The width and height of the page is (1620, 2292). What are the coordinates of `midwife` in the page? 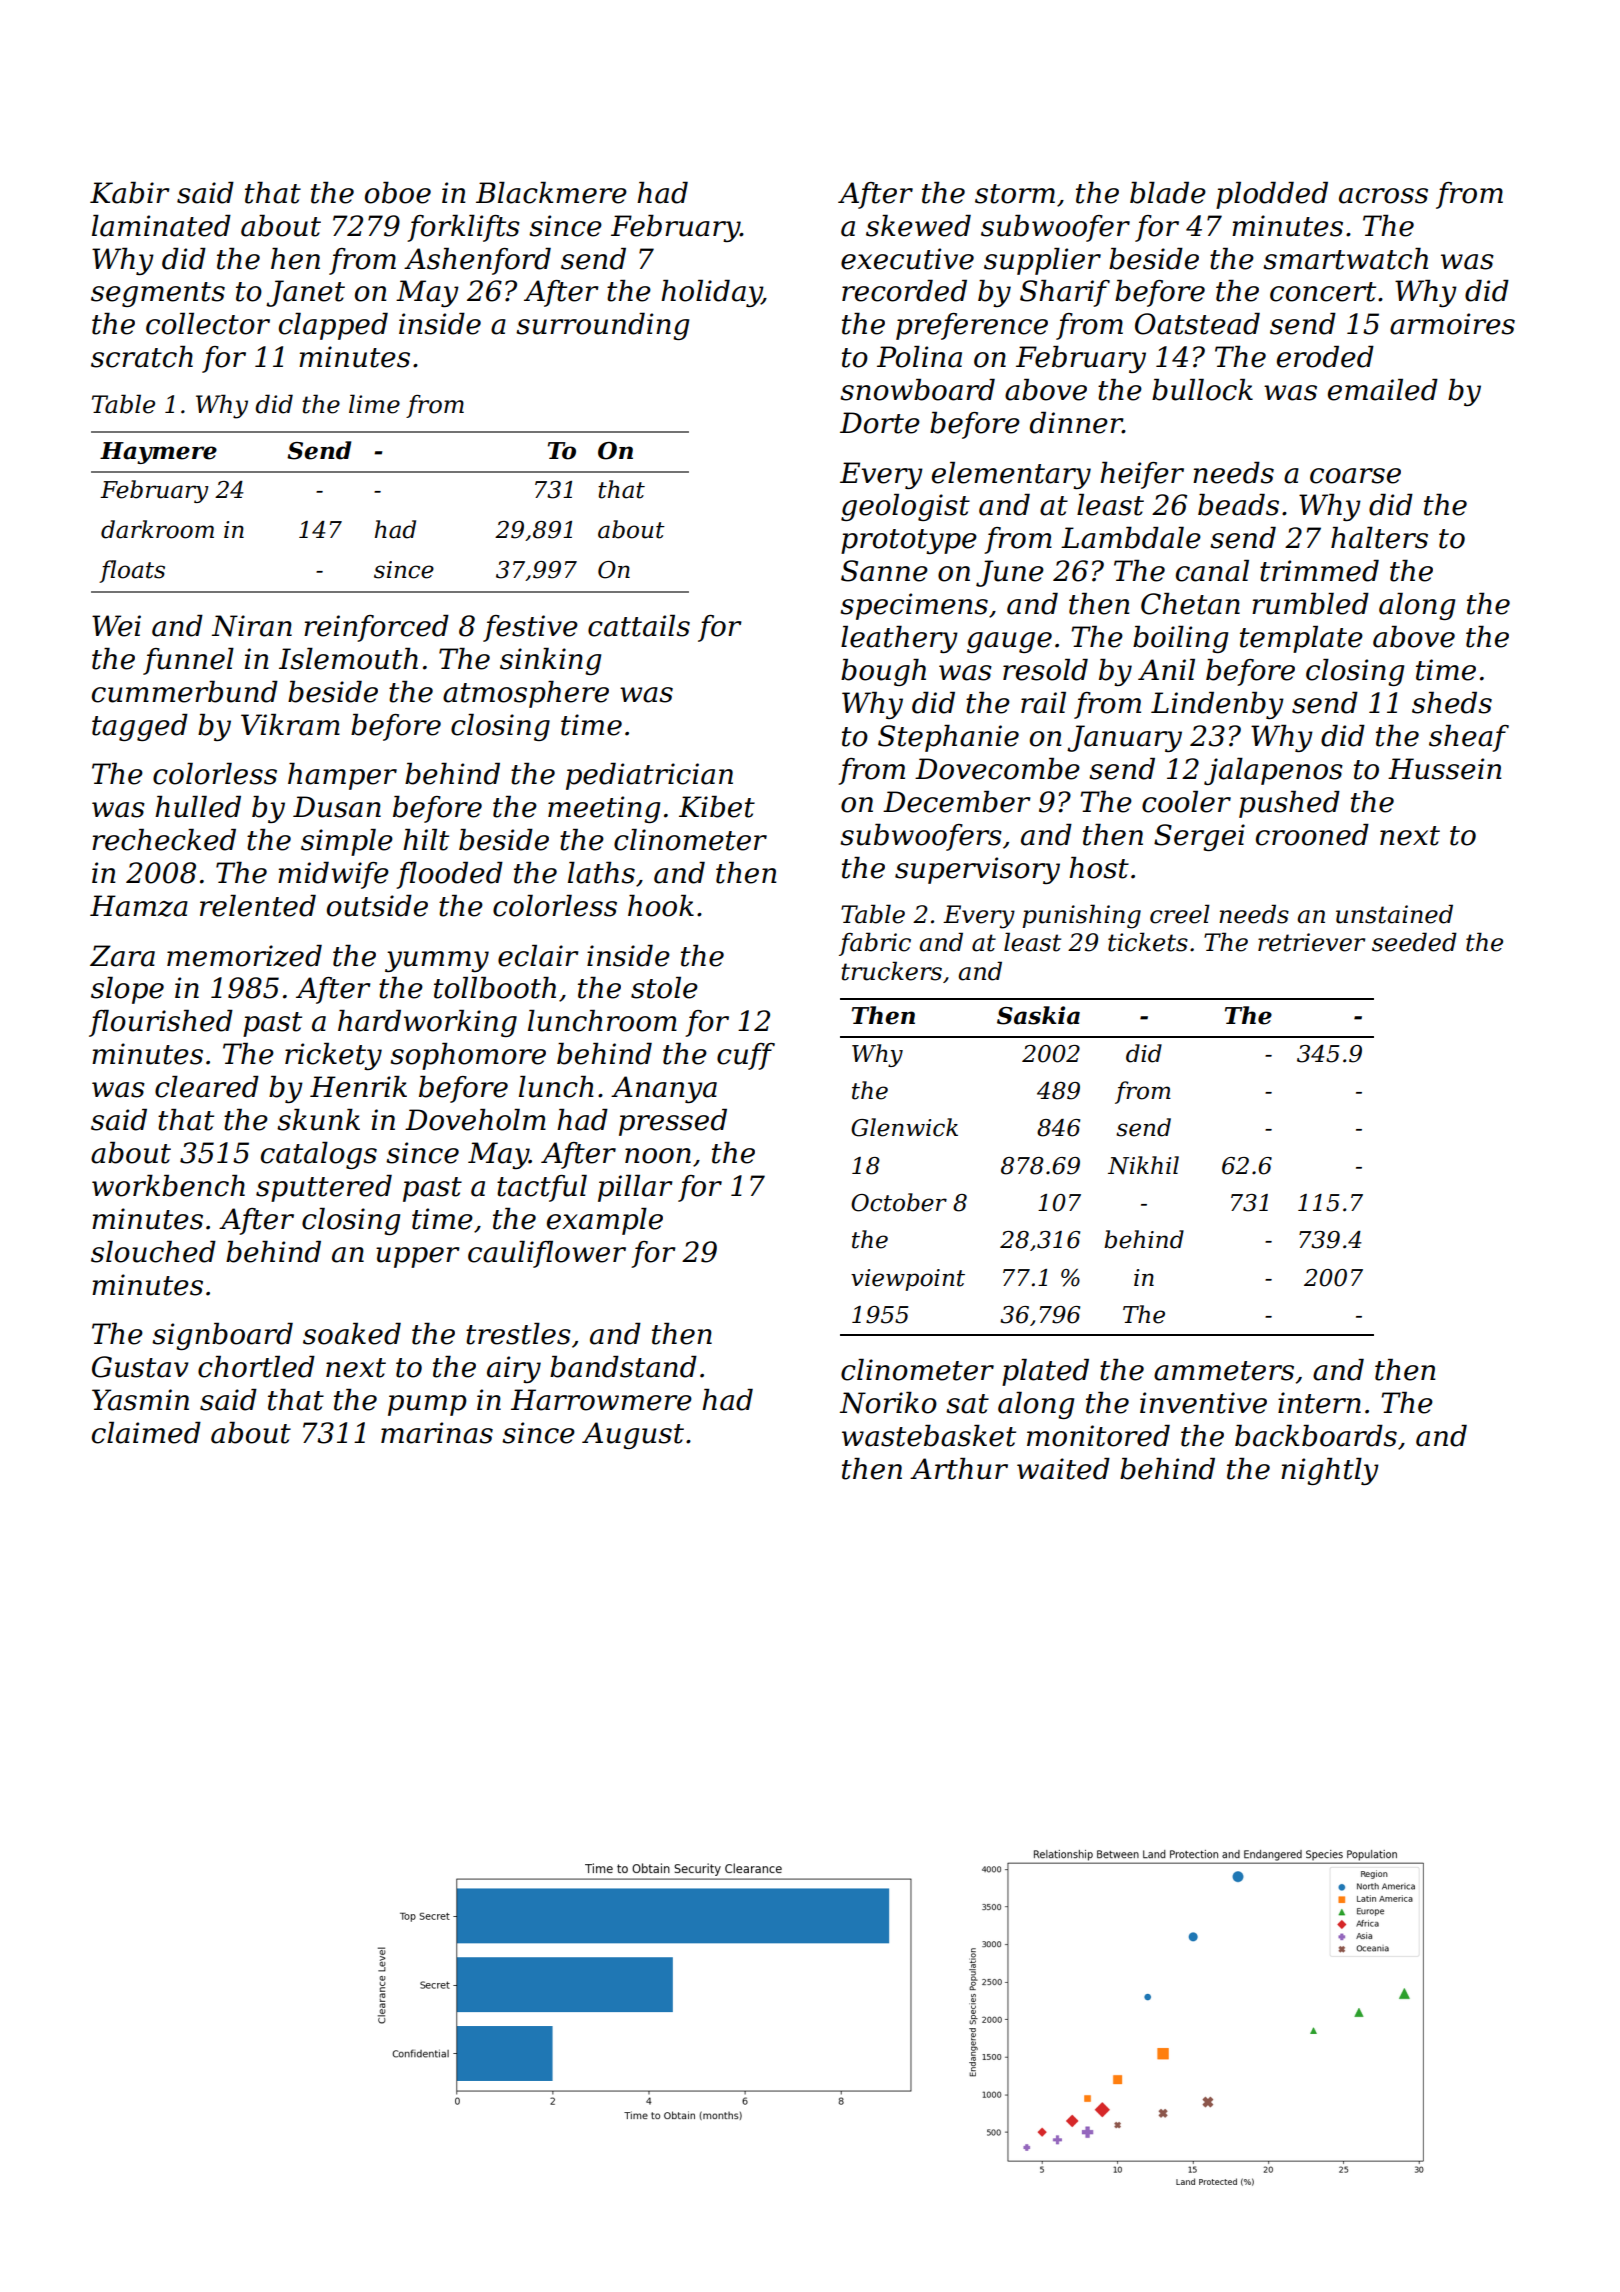 It's located at (333, 875).
